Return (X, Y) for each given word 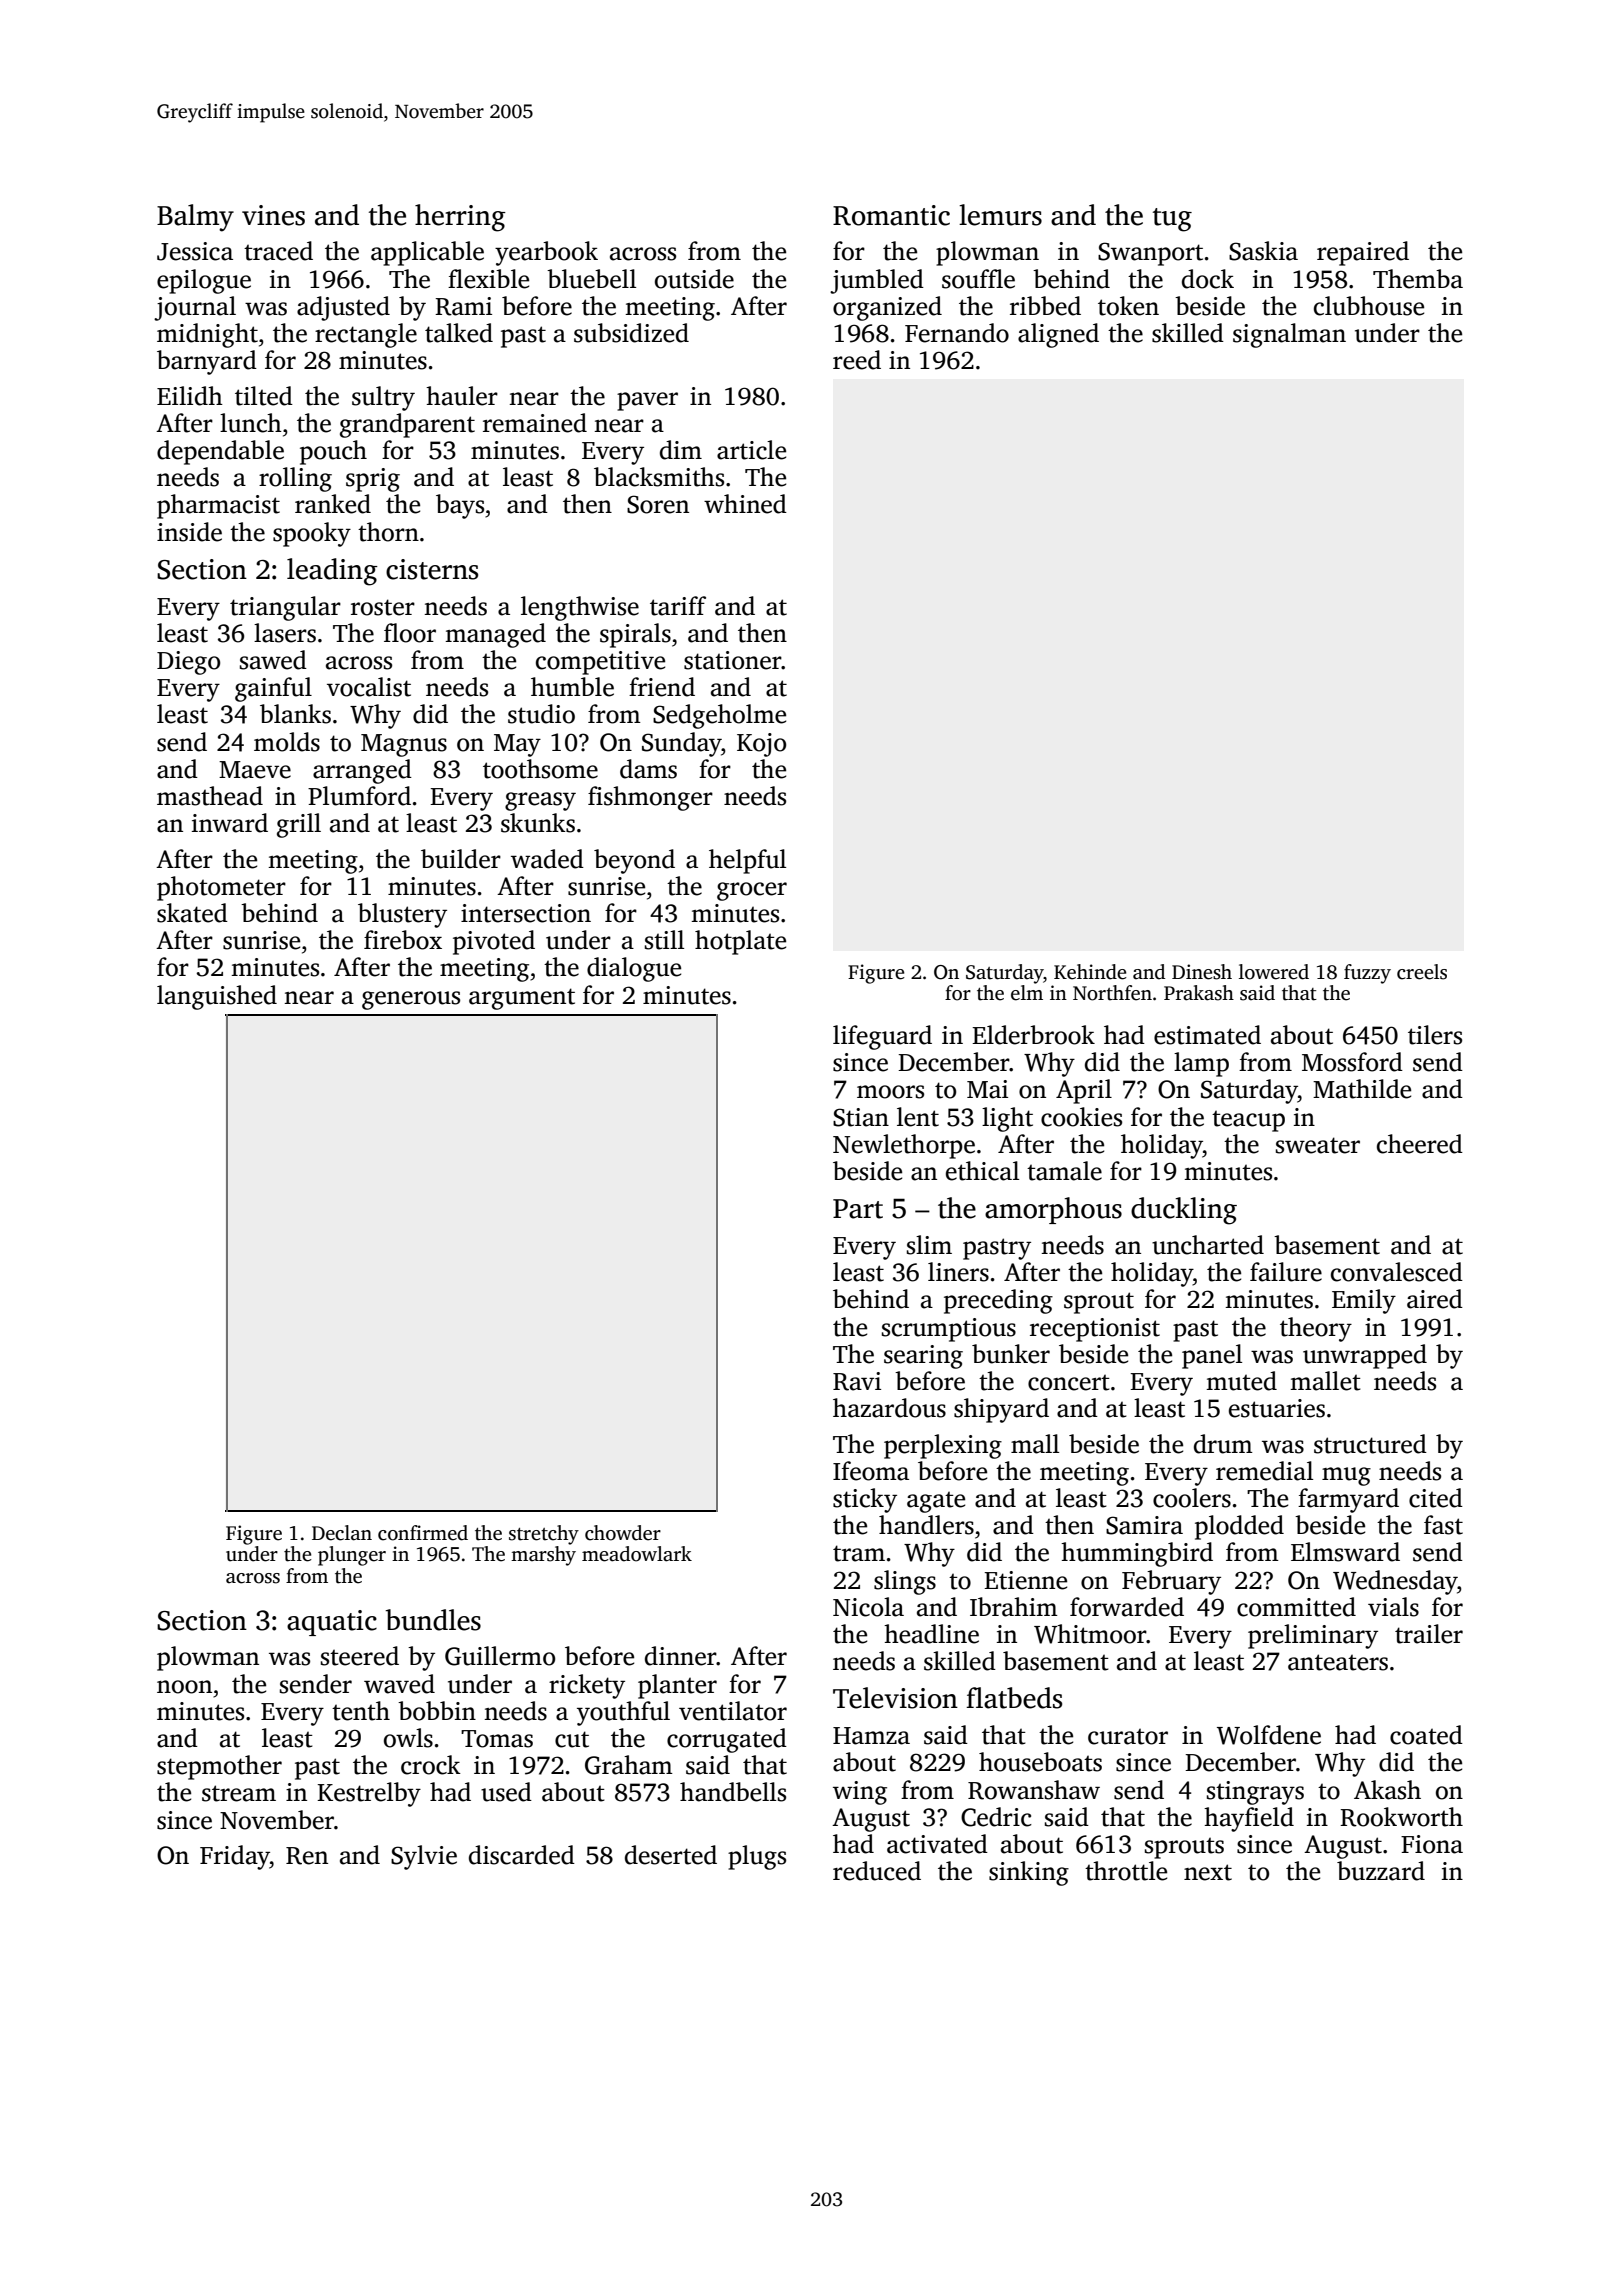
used (506, 1792)
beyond (634, 861)
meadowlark (637, 1554)
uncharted (1208, 1245)
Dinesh (1202, 972)
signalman (1289, 335)
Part (858, 1209)
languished (217, 997)
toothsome (540, 769)
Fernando (957, 333)
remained (535, 423)
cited (1436, 1498)
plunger (352, 1556)
